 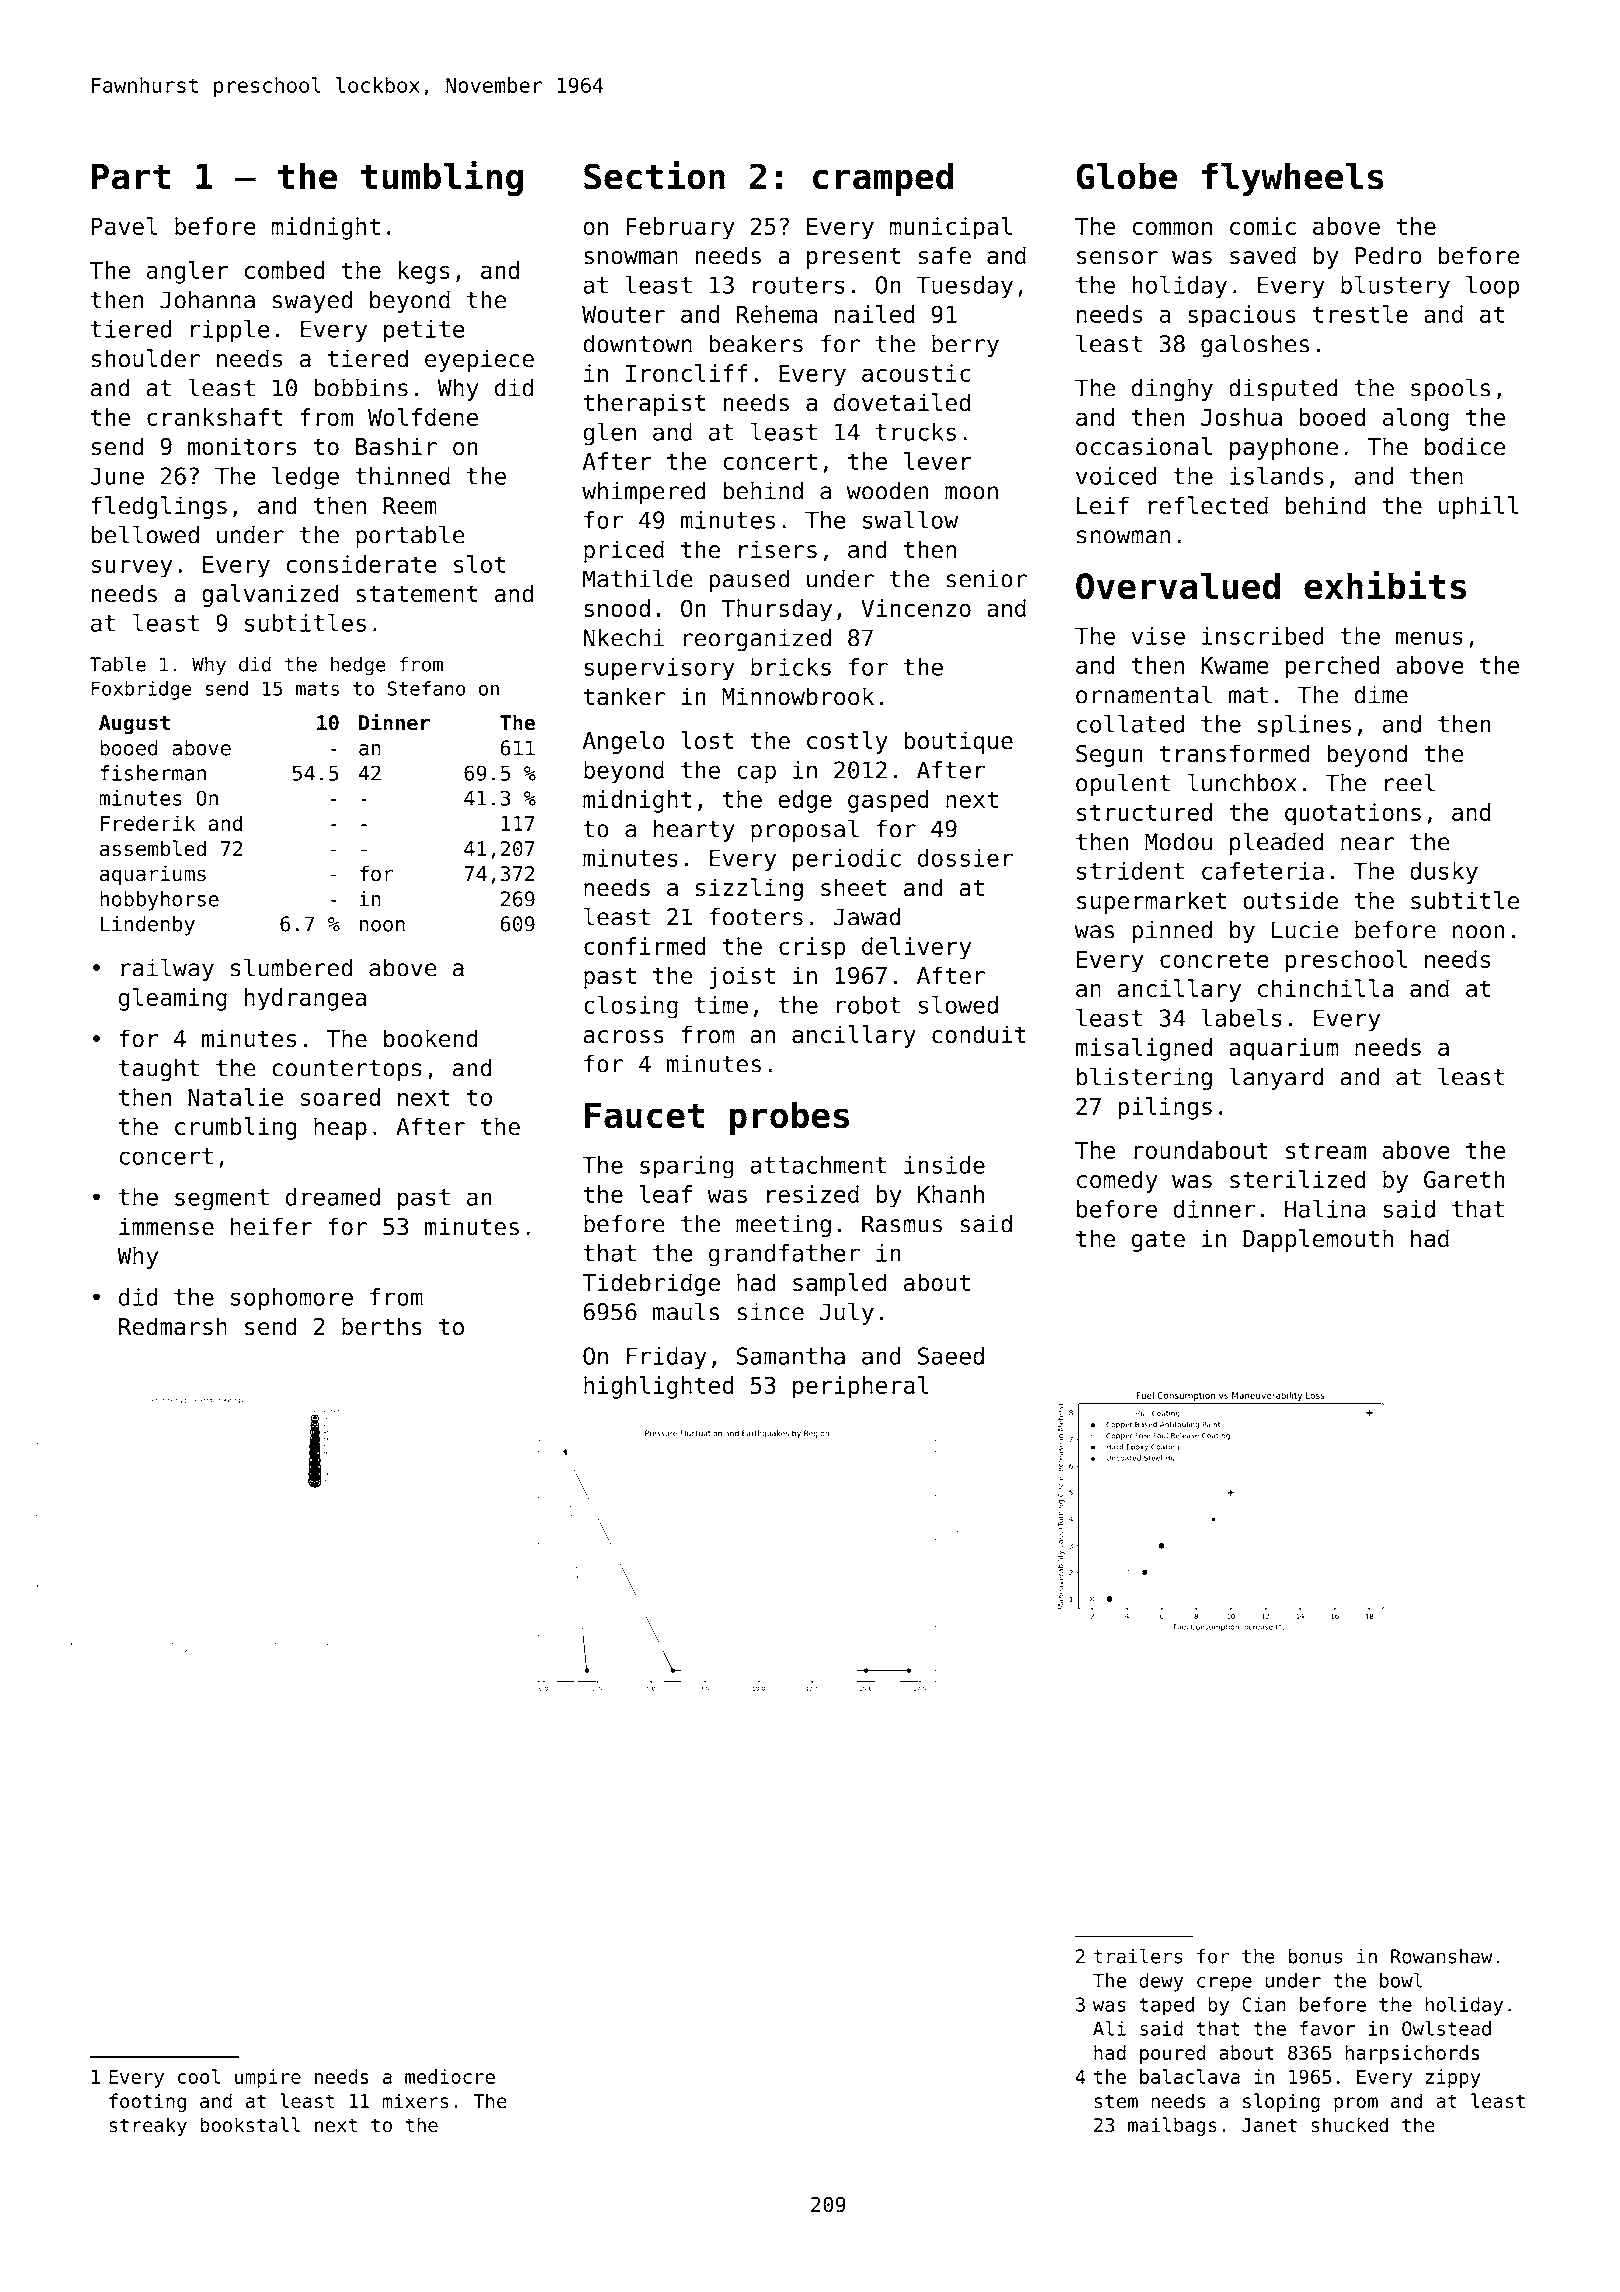 What do you see at coordinates (173, 1326) in the image?
I see `Redmarsh` at bounding box center [173, 1326].
